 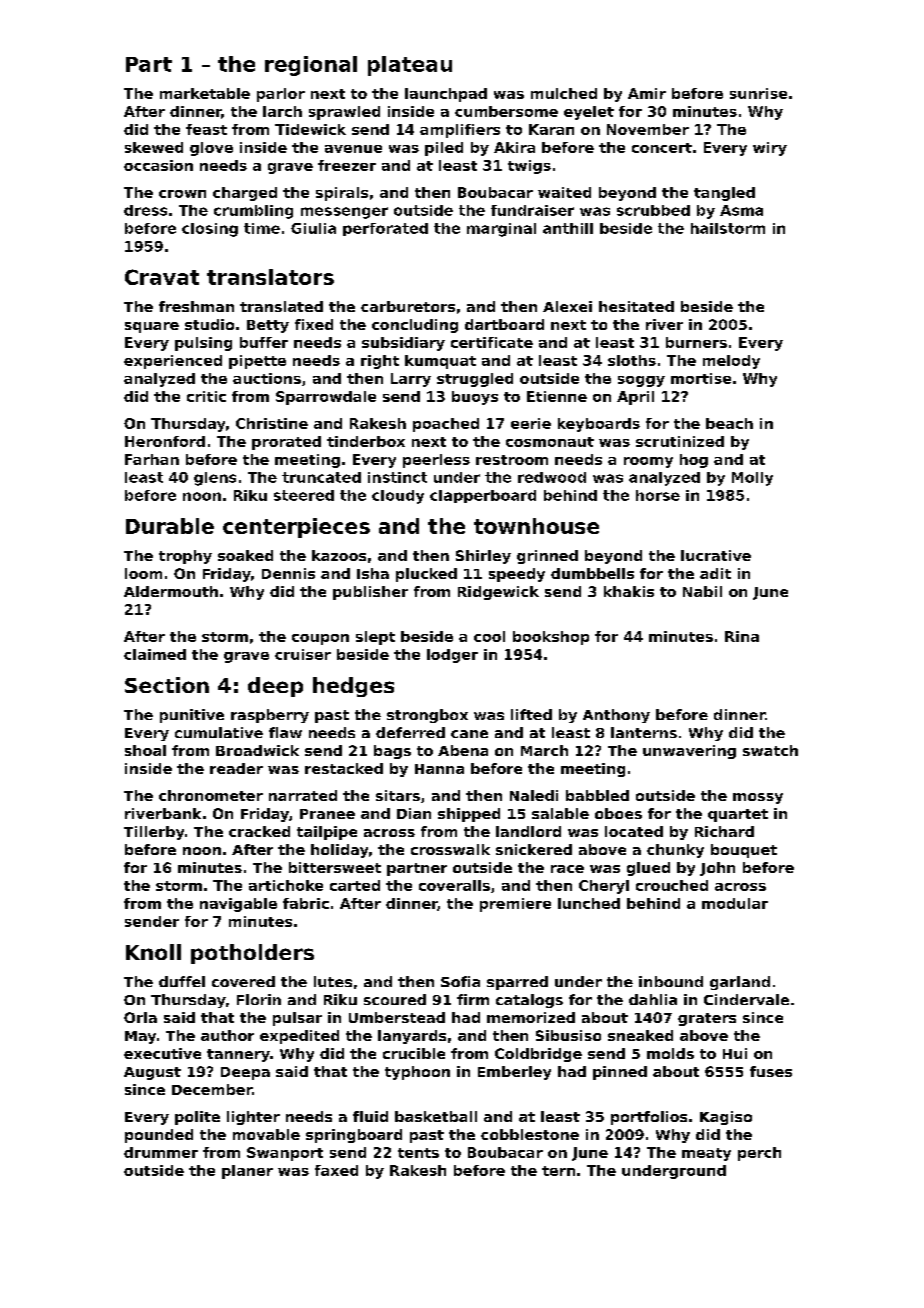 I want to click on struggled, so click(x=475, y=380).
